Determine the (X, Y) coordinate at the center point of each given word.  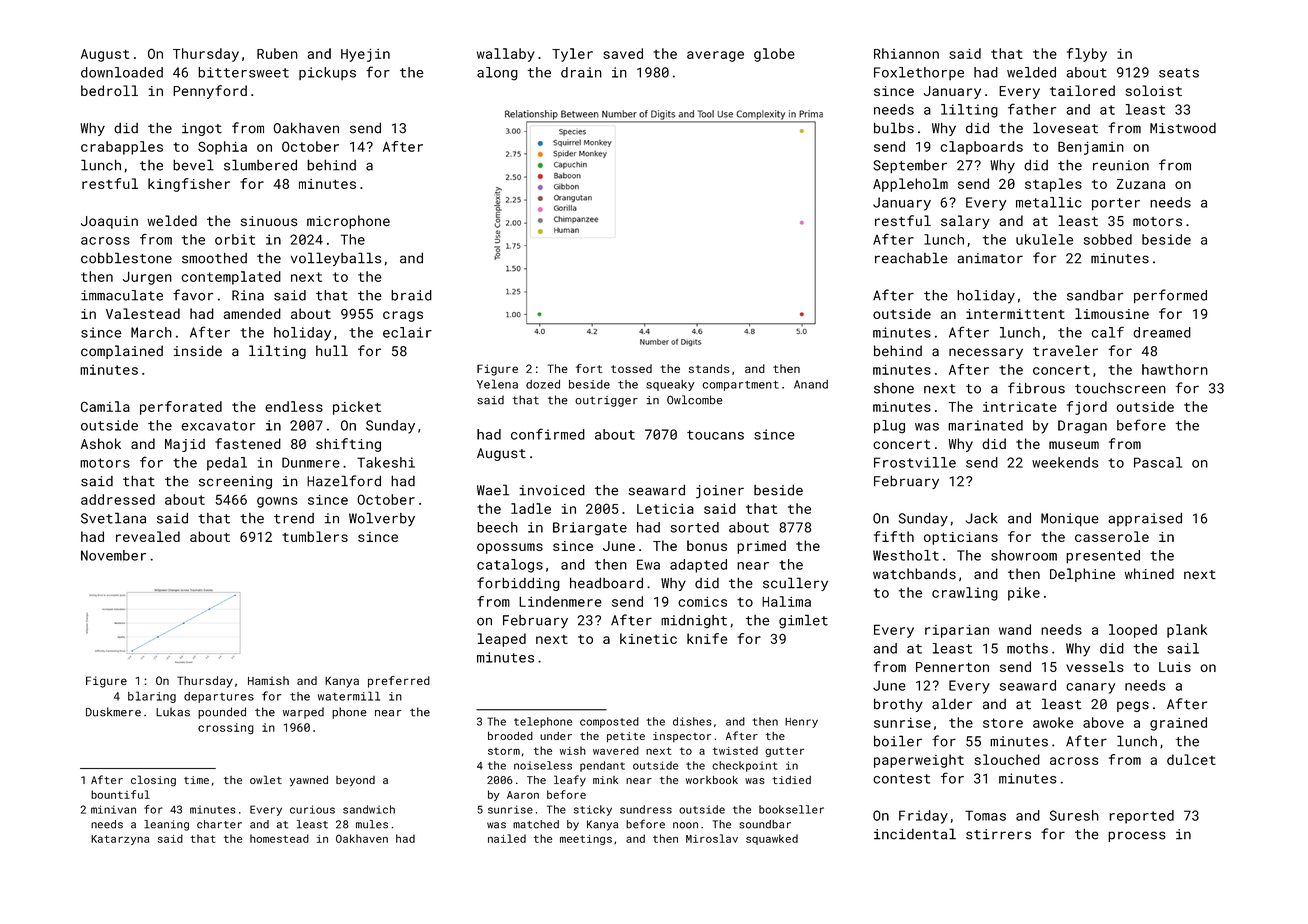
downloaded (122, 72)
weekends (1065, 462)
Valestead (143, 313)
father (1032, 109)
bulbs (894, 128)
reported (1141, 817)
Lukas (173, 712)
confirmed (548, 434)
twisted (735, 750)
